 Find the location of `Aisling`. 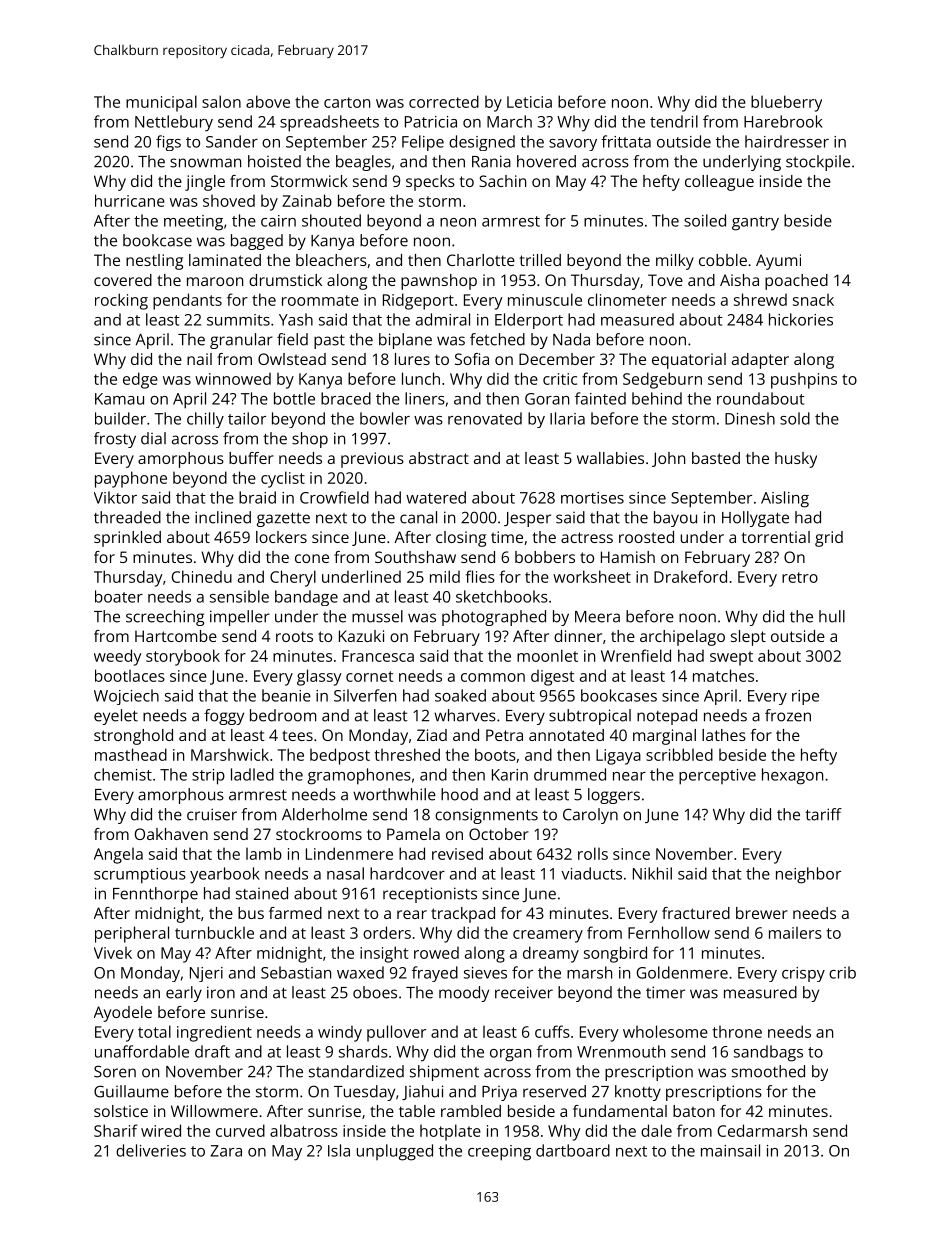

Aisling is located at coordinates (785, 499).
